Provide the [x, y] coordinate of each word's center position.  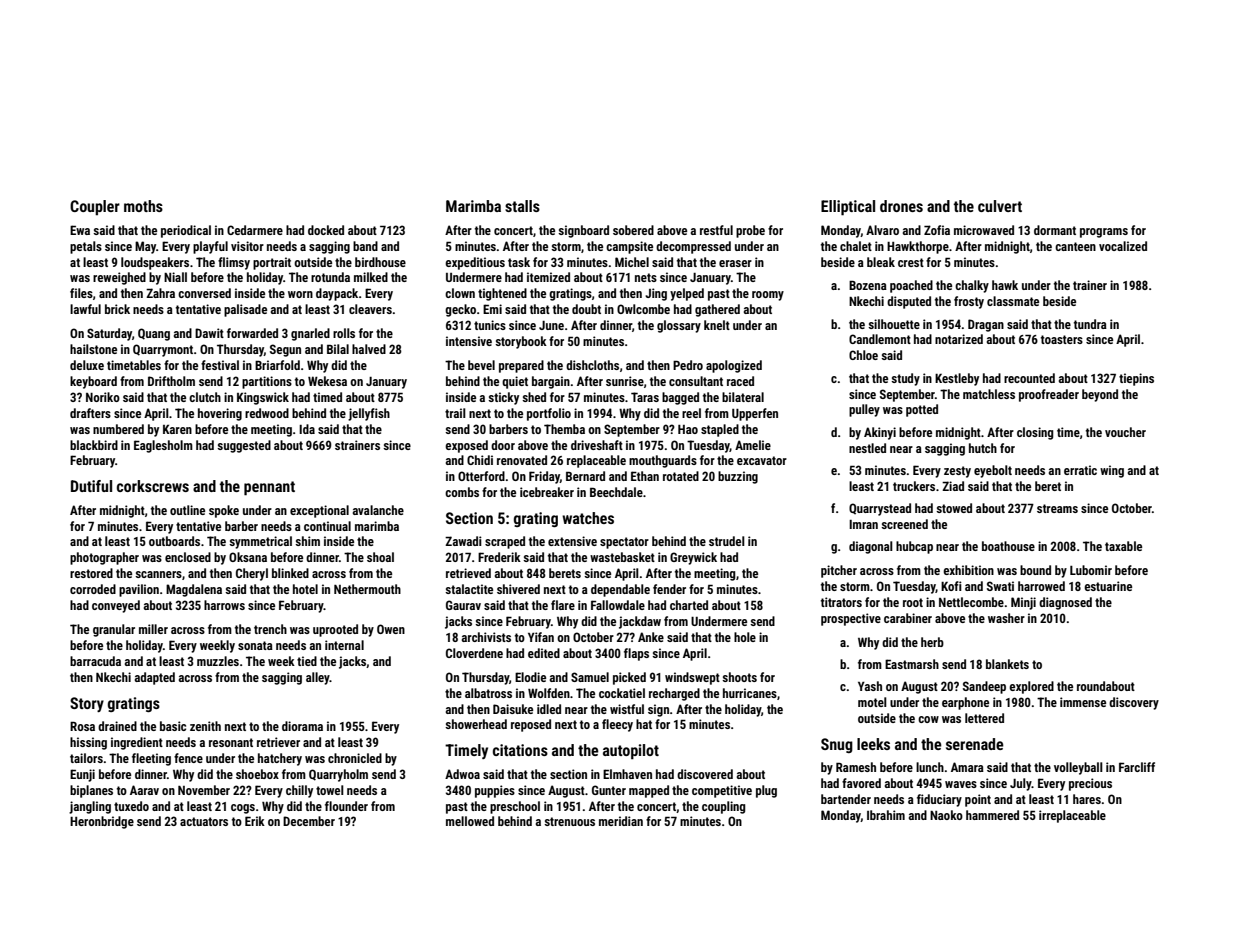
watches [588, 518]
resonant [231, 742]
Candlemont [880, 339]
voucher [1125, 432]
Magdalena [194, 590]
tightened [502, 294]
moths [143, 206]
